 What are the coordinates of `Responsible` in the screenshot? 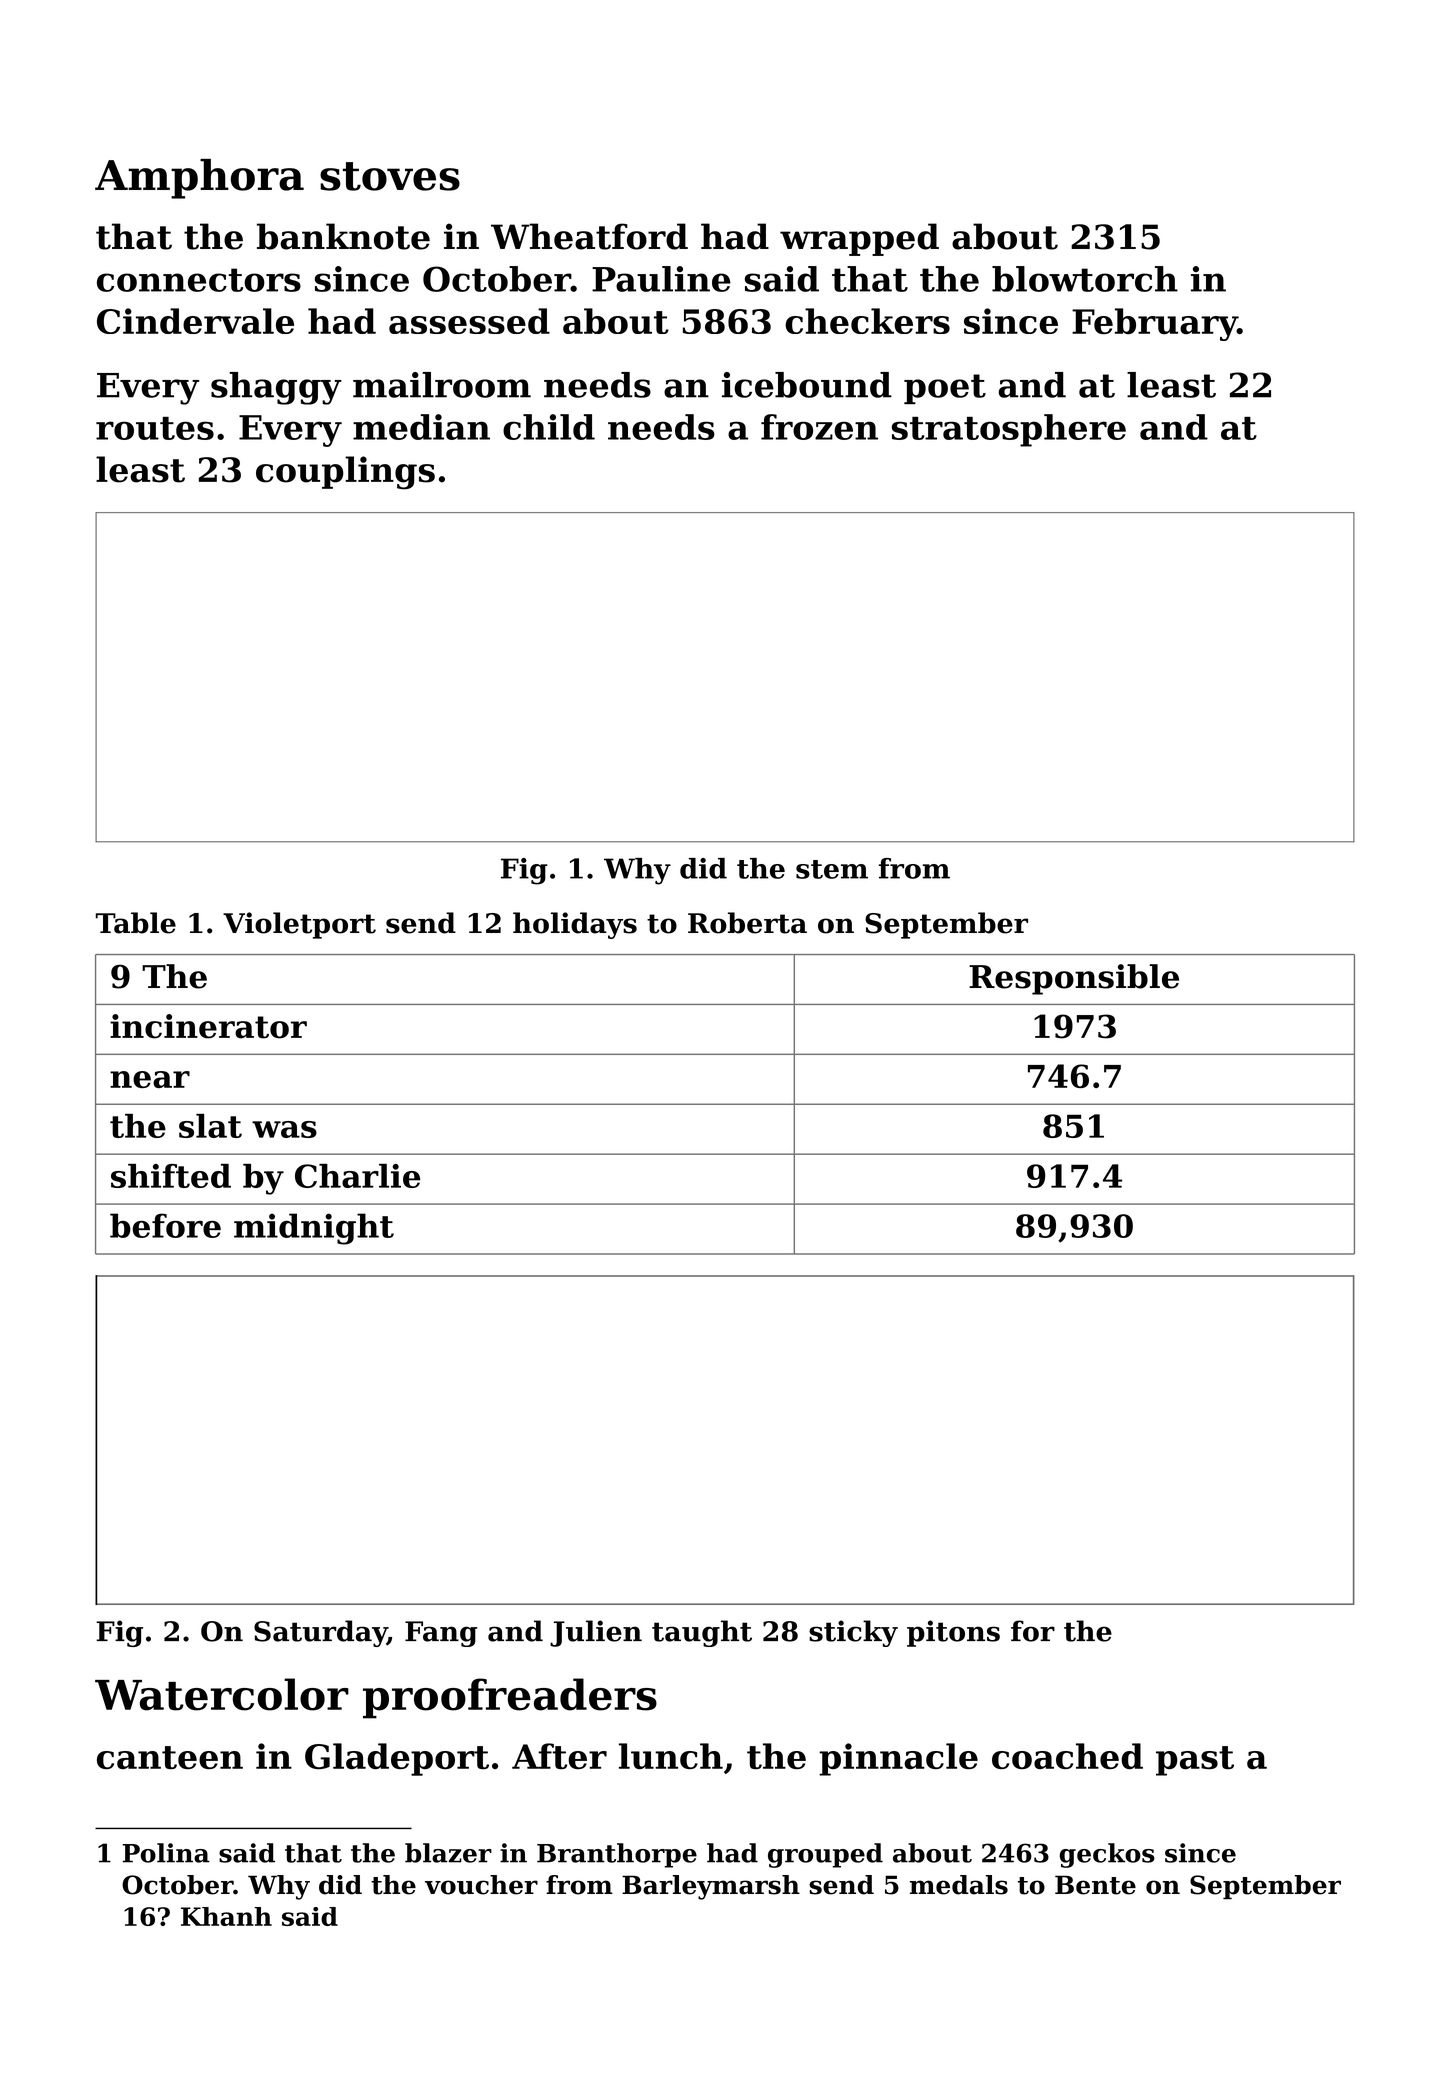 It's located at (1074, 979).
